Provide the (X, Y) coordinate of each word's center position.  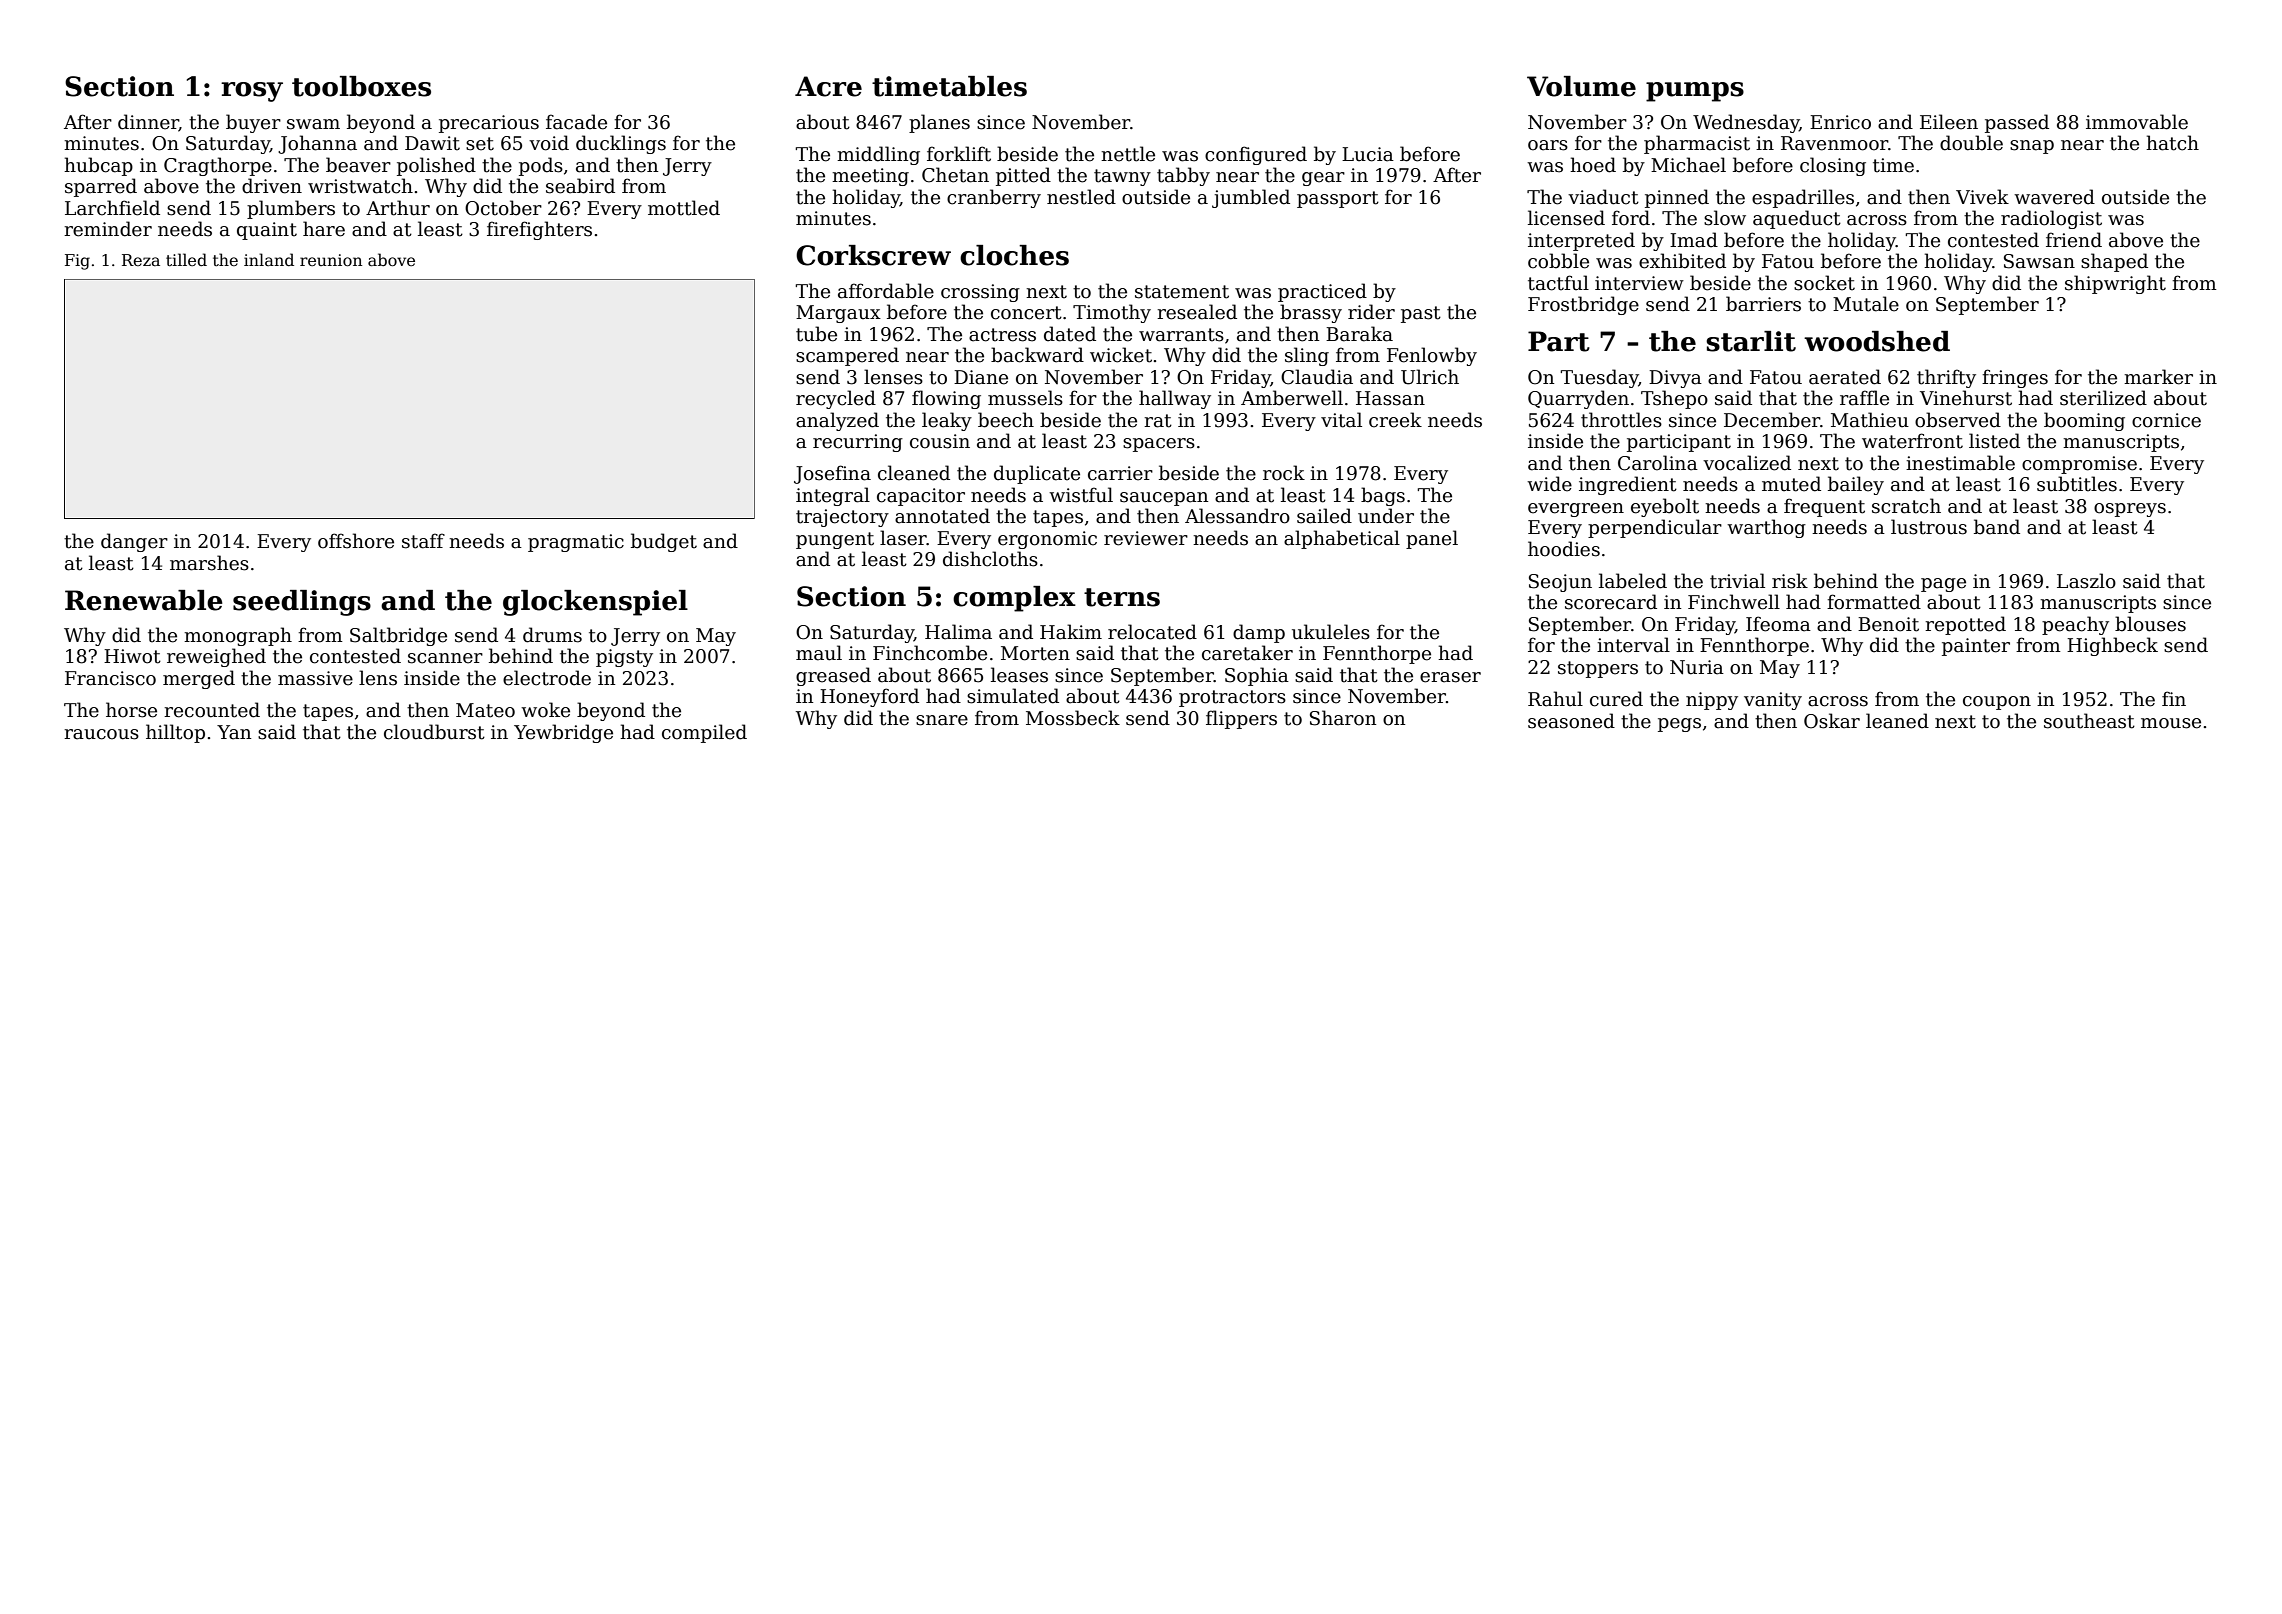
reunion (331, 260)
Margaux (838, 314)
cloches (1014, 255)
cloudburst (434, 732)
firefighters (539, 230)
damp (1259, 633)
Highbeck (2112, 646)
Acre (828, 86)
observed (1958, 420)
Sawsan (2039, 261)
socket (1824, 283)
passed (2017, 123)
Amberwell (1292, 398)
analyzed (837, 421)
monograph (238, 636)
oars (1548, 145)
